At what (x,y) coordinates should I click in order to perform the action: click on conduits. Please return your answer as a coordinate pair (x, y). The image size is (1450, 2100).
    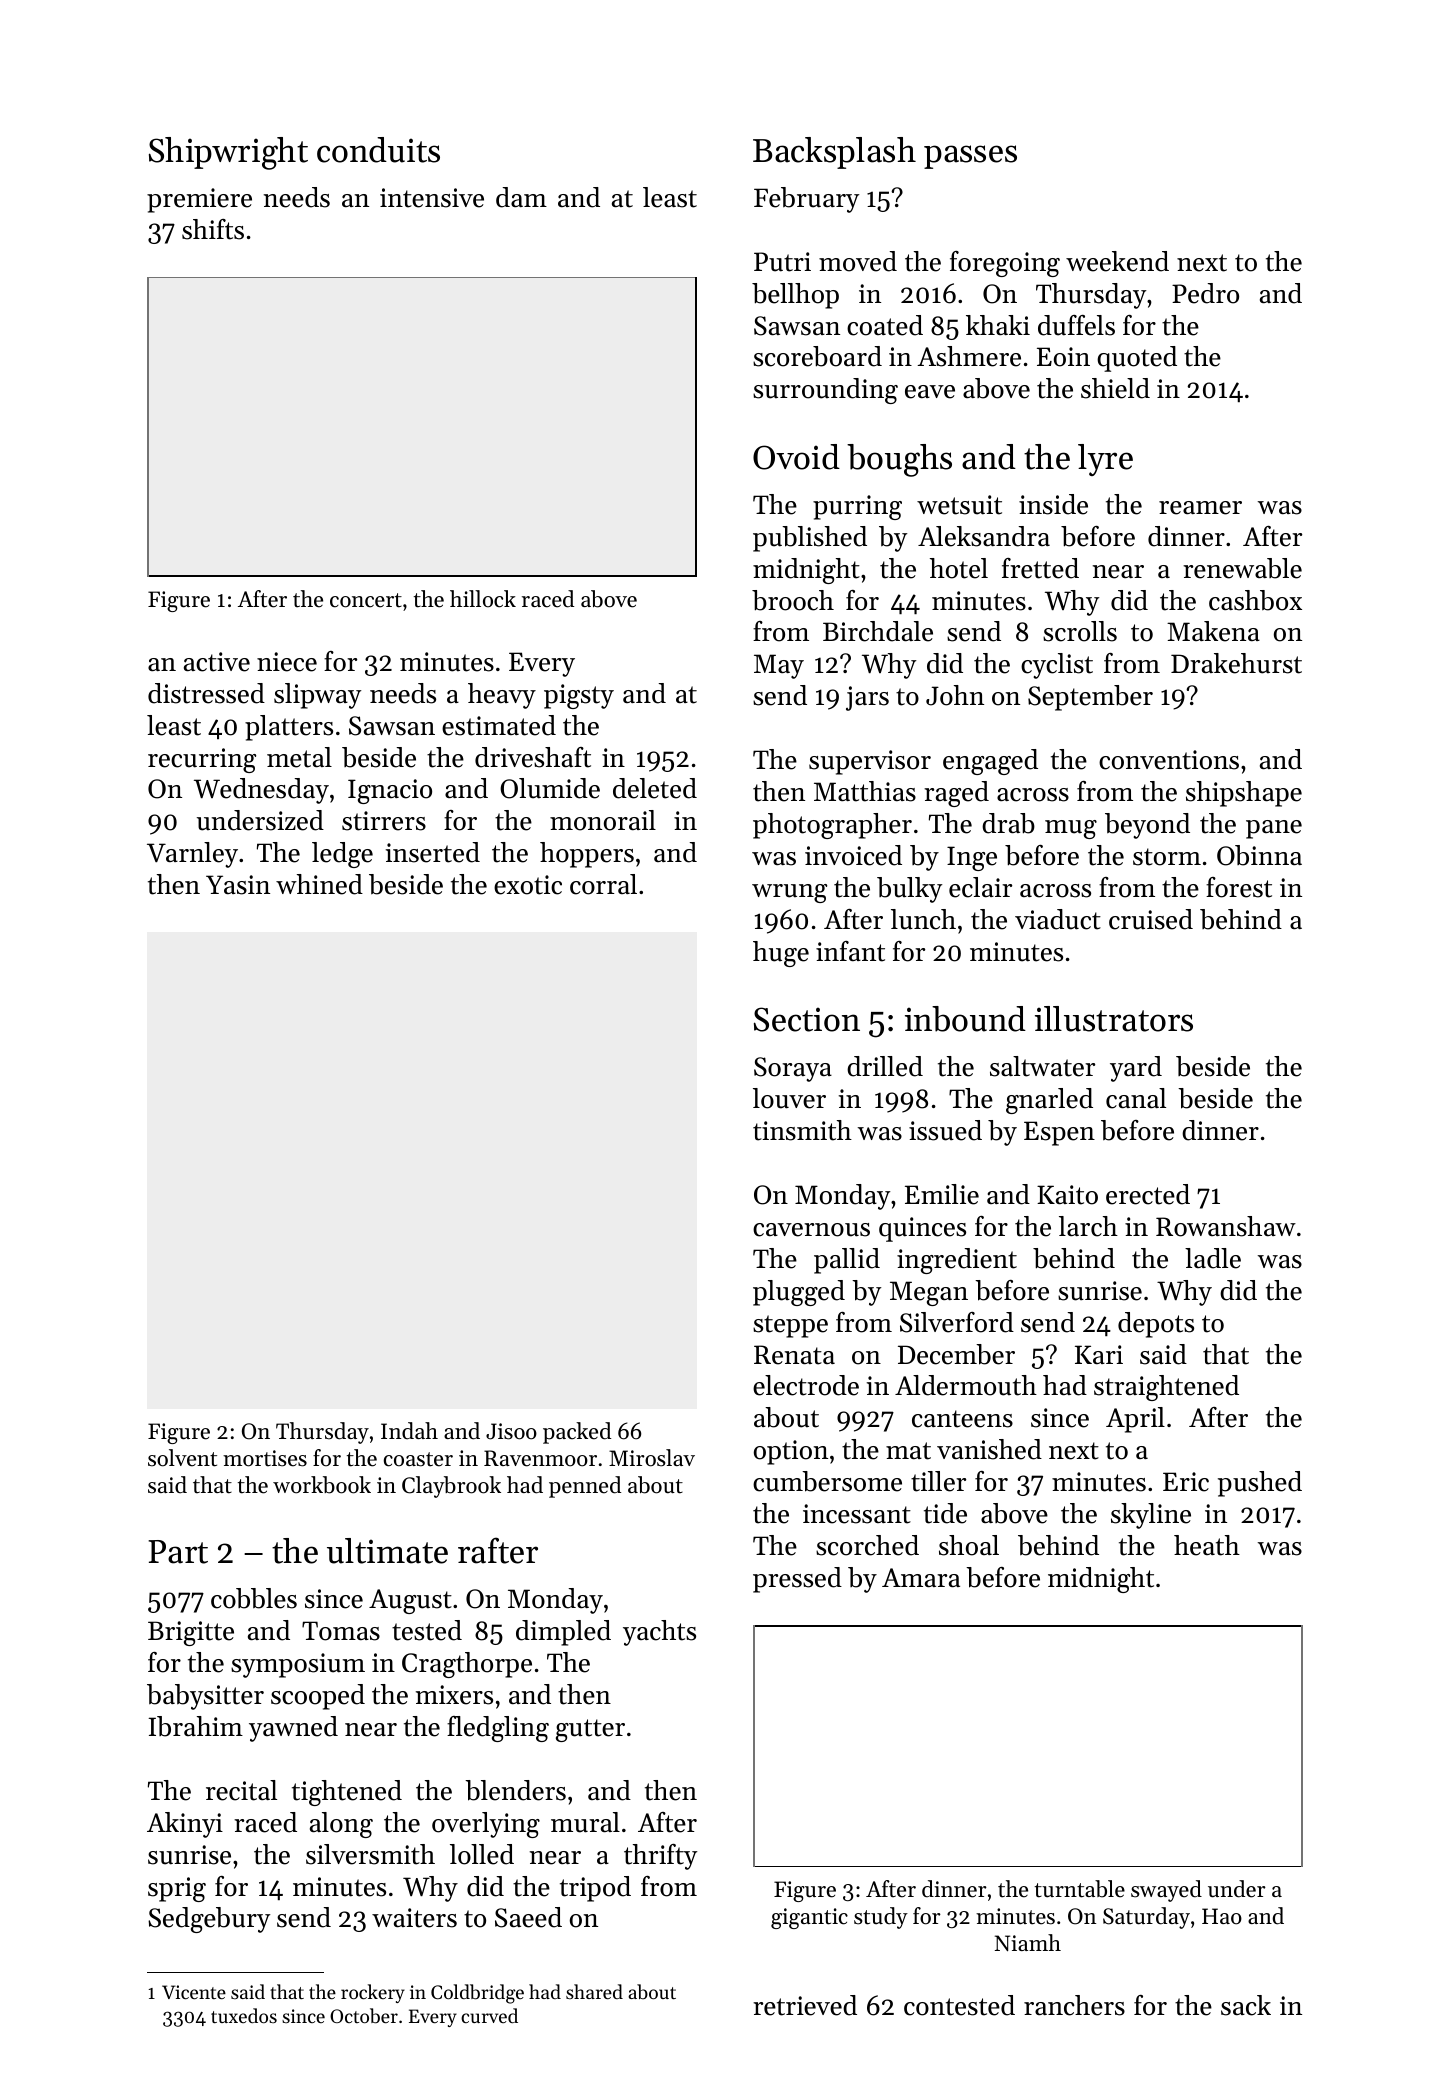
    Looking at the image, I should click on (378, 150).
